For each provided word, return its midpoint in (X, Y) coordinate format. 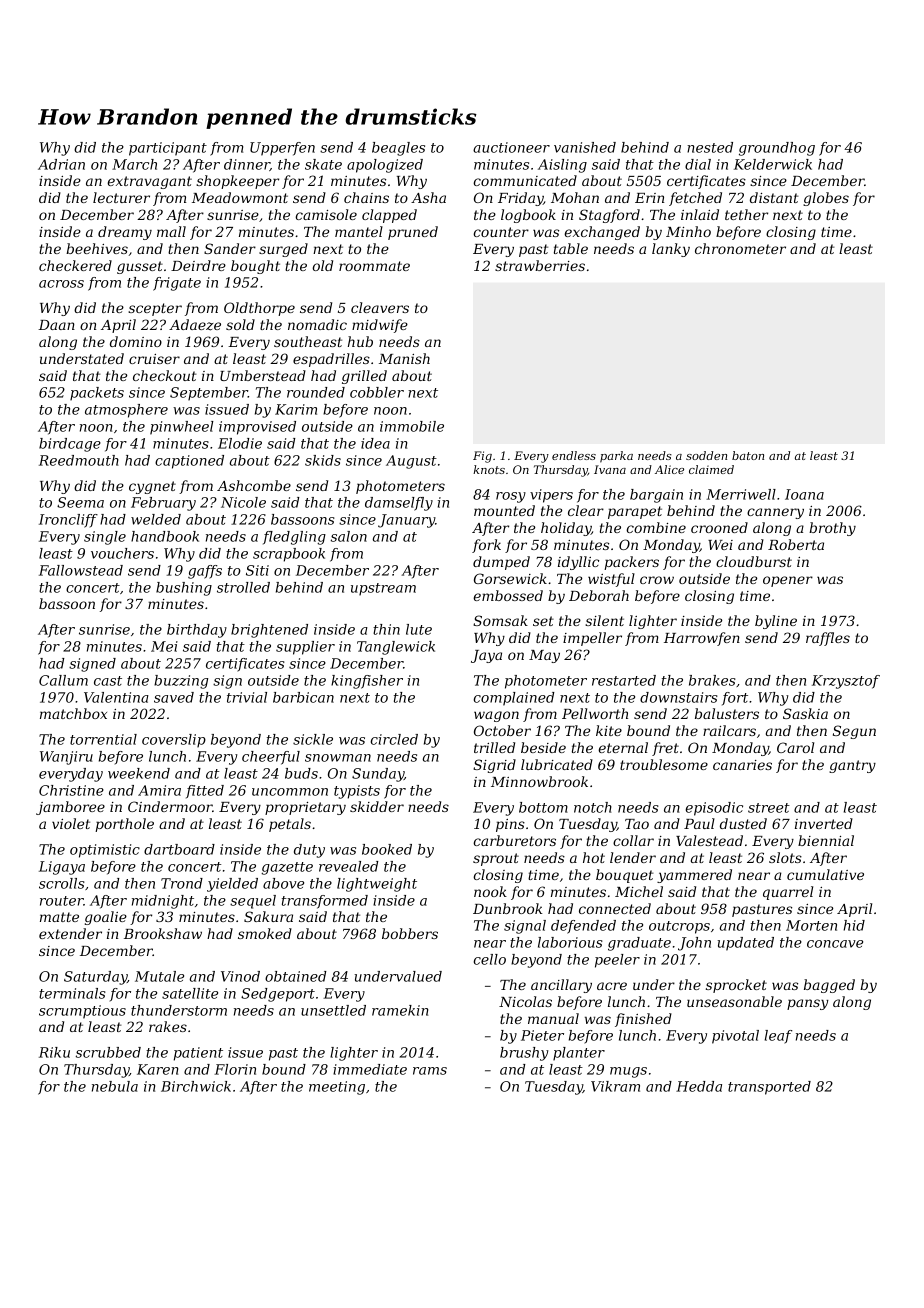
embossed (508, 595)
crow (657, 580)
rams (430, 1071)
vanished (585, 147)
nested (710, 147)
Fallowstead (81, 570)
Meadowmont (240, 197)
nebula (115, 1086)
